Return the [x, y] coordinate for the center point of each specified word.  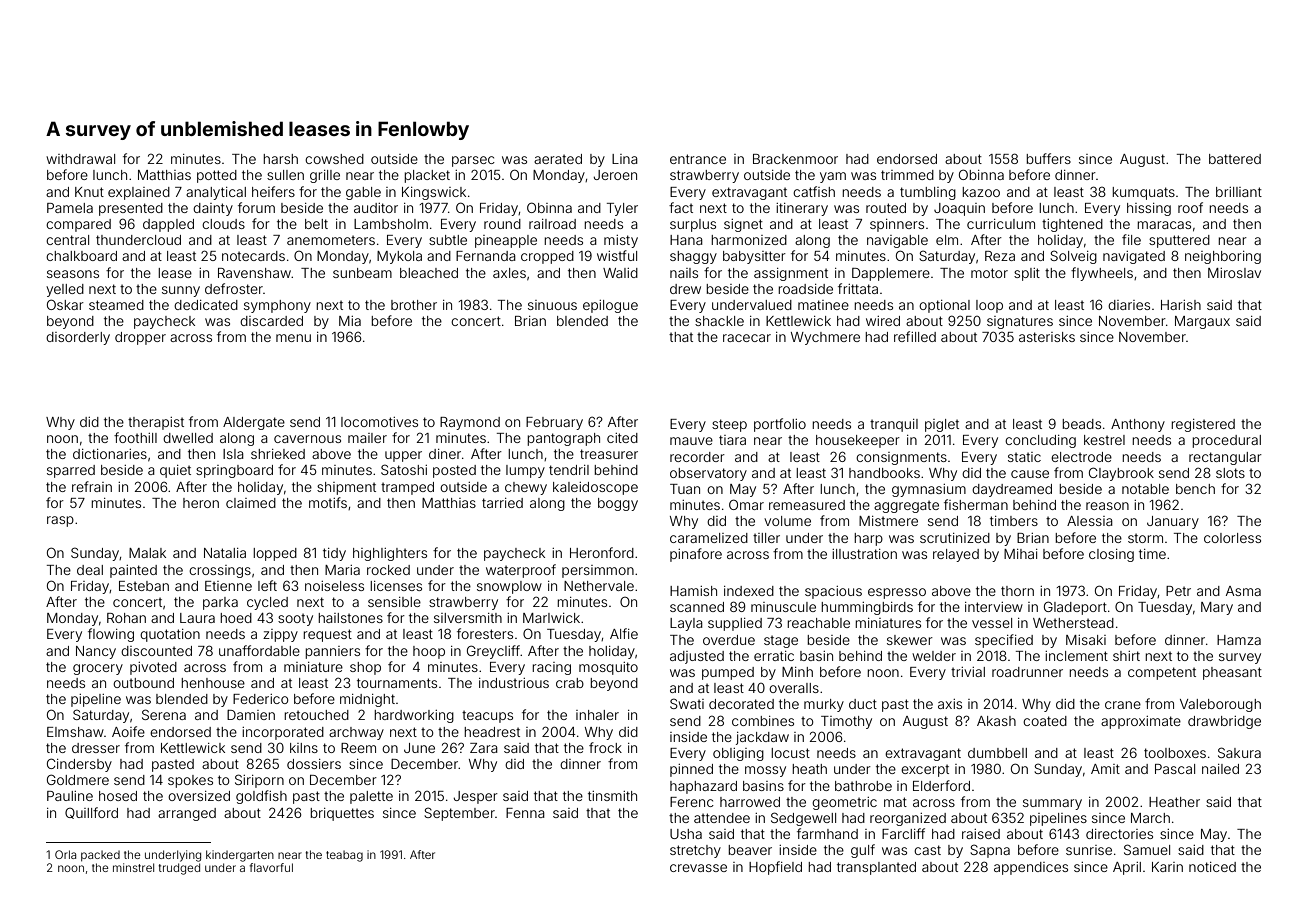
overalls [794, 688]
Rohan [126, 618]
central [67, 240]
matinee [823, 305]
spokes [190, 781]
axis [950, 704]
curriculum [1001, 224]
